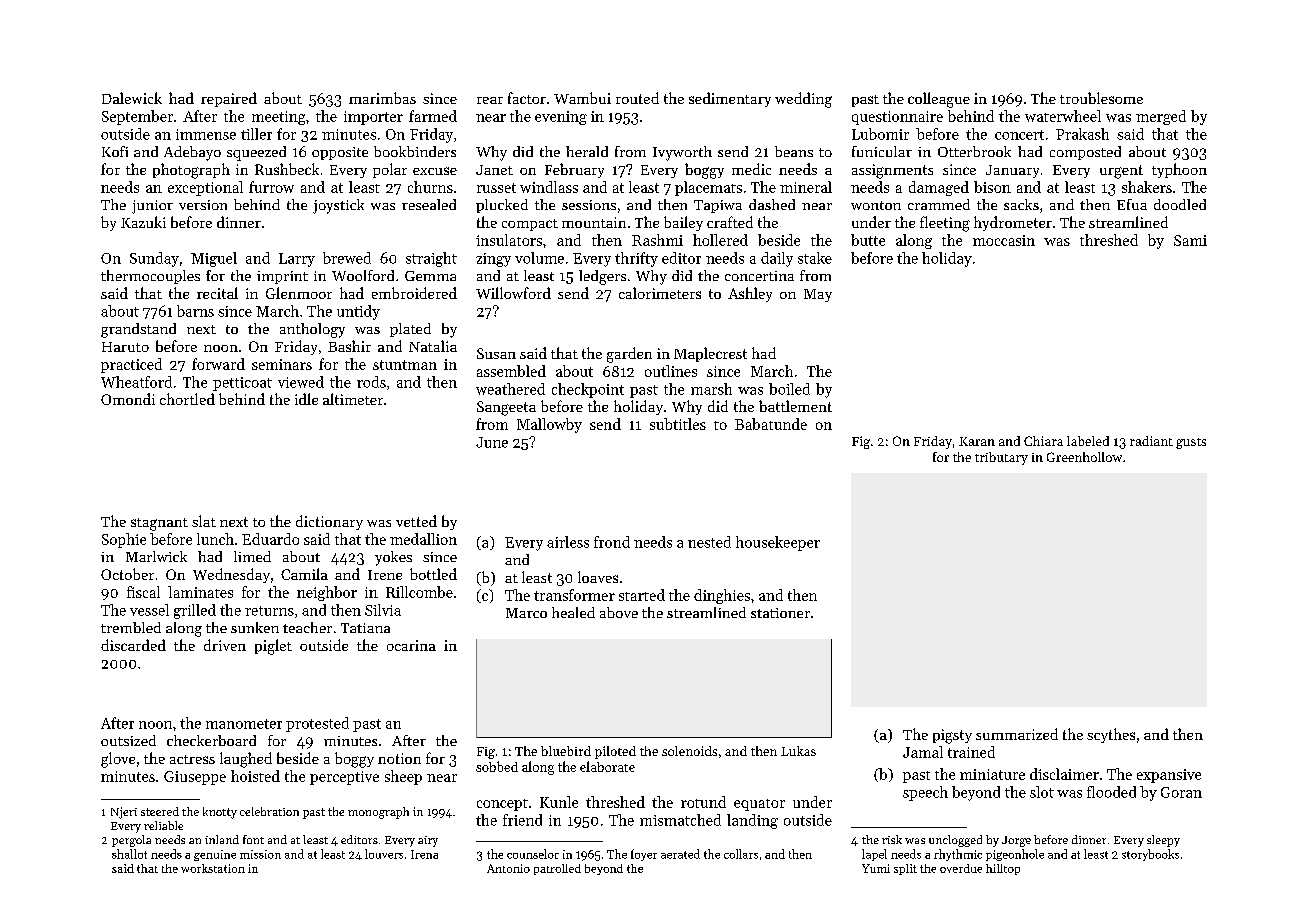 This screenshot has height=924, width=1308. What do you see at coordinates (741, 854) in the screenshot?
I see `collars` at bounding box center [741, 854].
